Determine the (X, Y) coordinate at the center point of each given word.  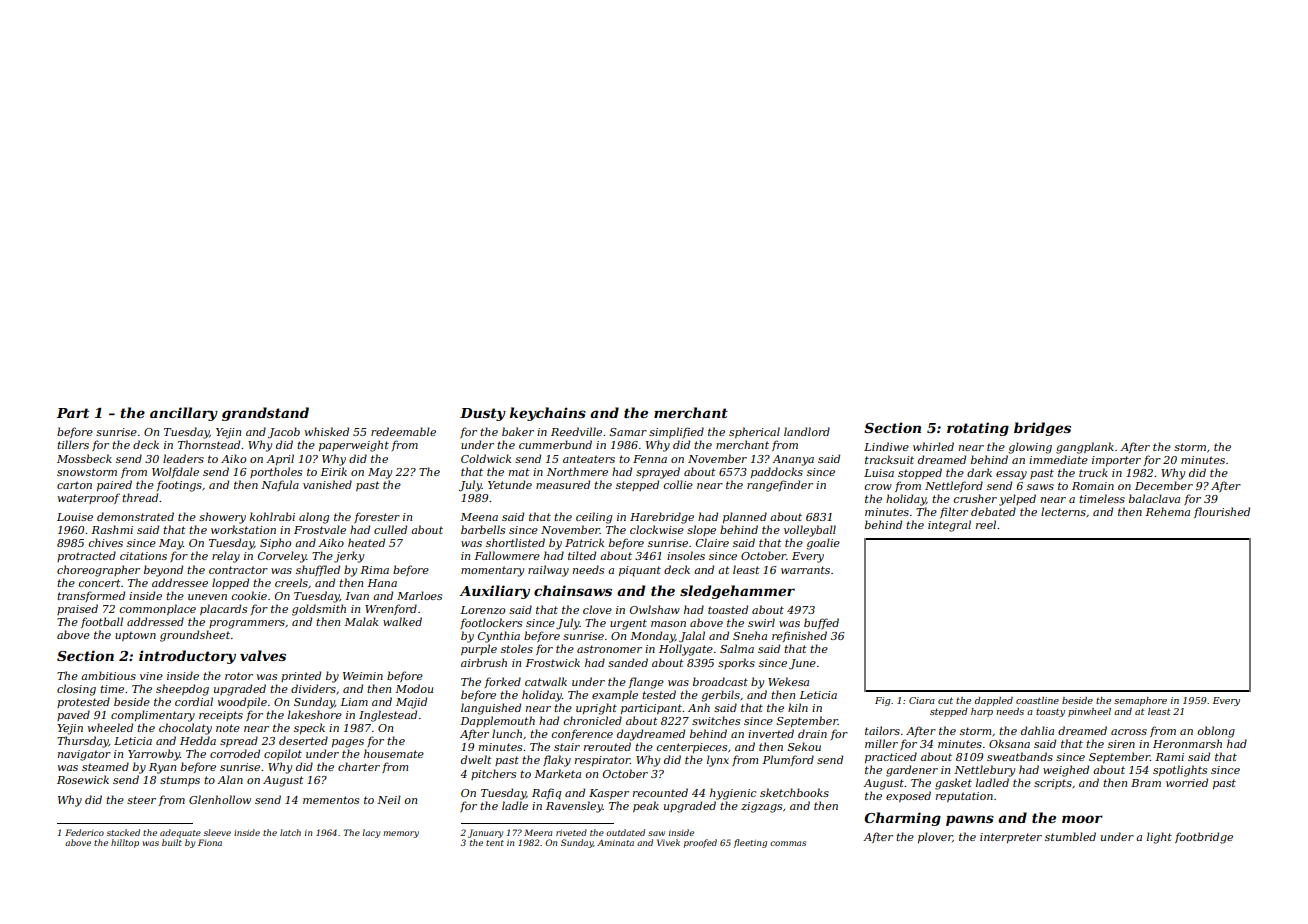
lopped (230, 583)
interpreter (1011, 838)
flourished (1222, 512)
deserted (303, 740)
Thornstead (209, 444)
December (1164, 485)
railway (548, 571)
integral (949, 526)
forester (377, 517)
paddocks (777, 472)
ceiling (594, 518)
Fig (883, 701)
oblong (1216, 732)
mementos (331, 800)
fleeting (750, 843)
